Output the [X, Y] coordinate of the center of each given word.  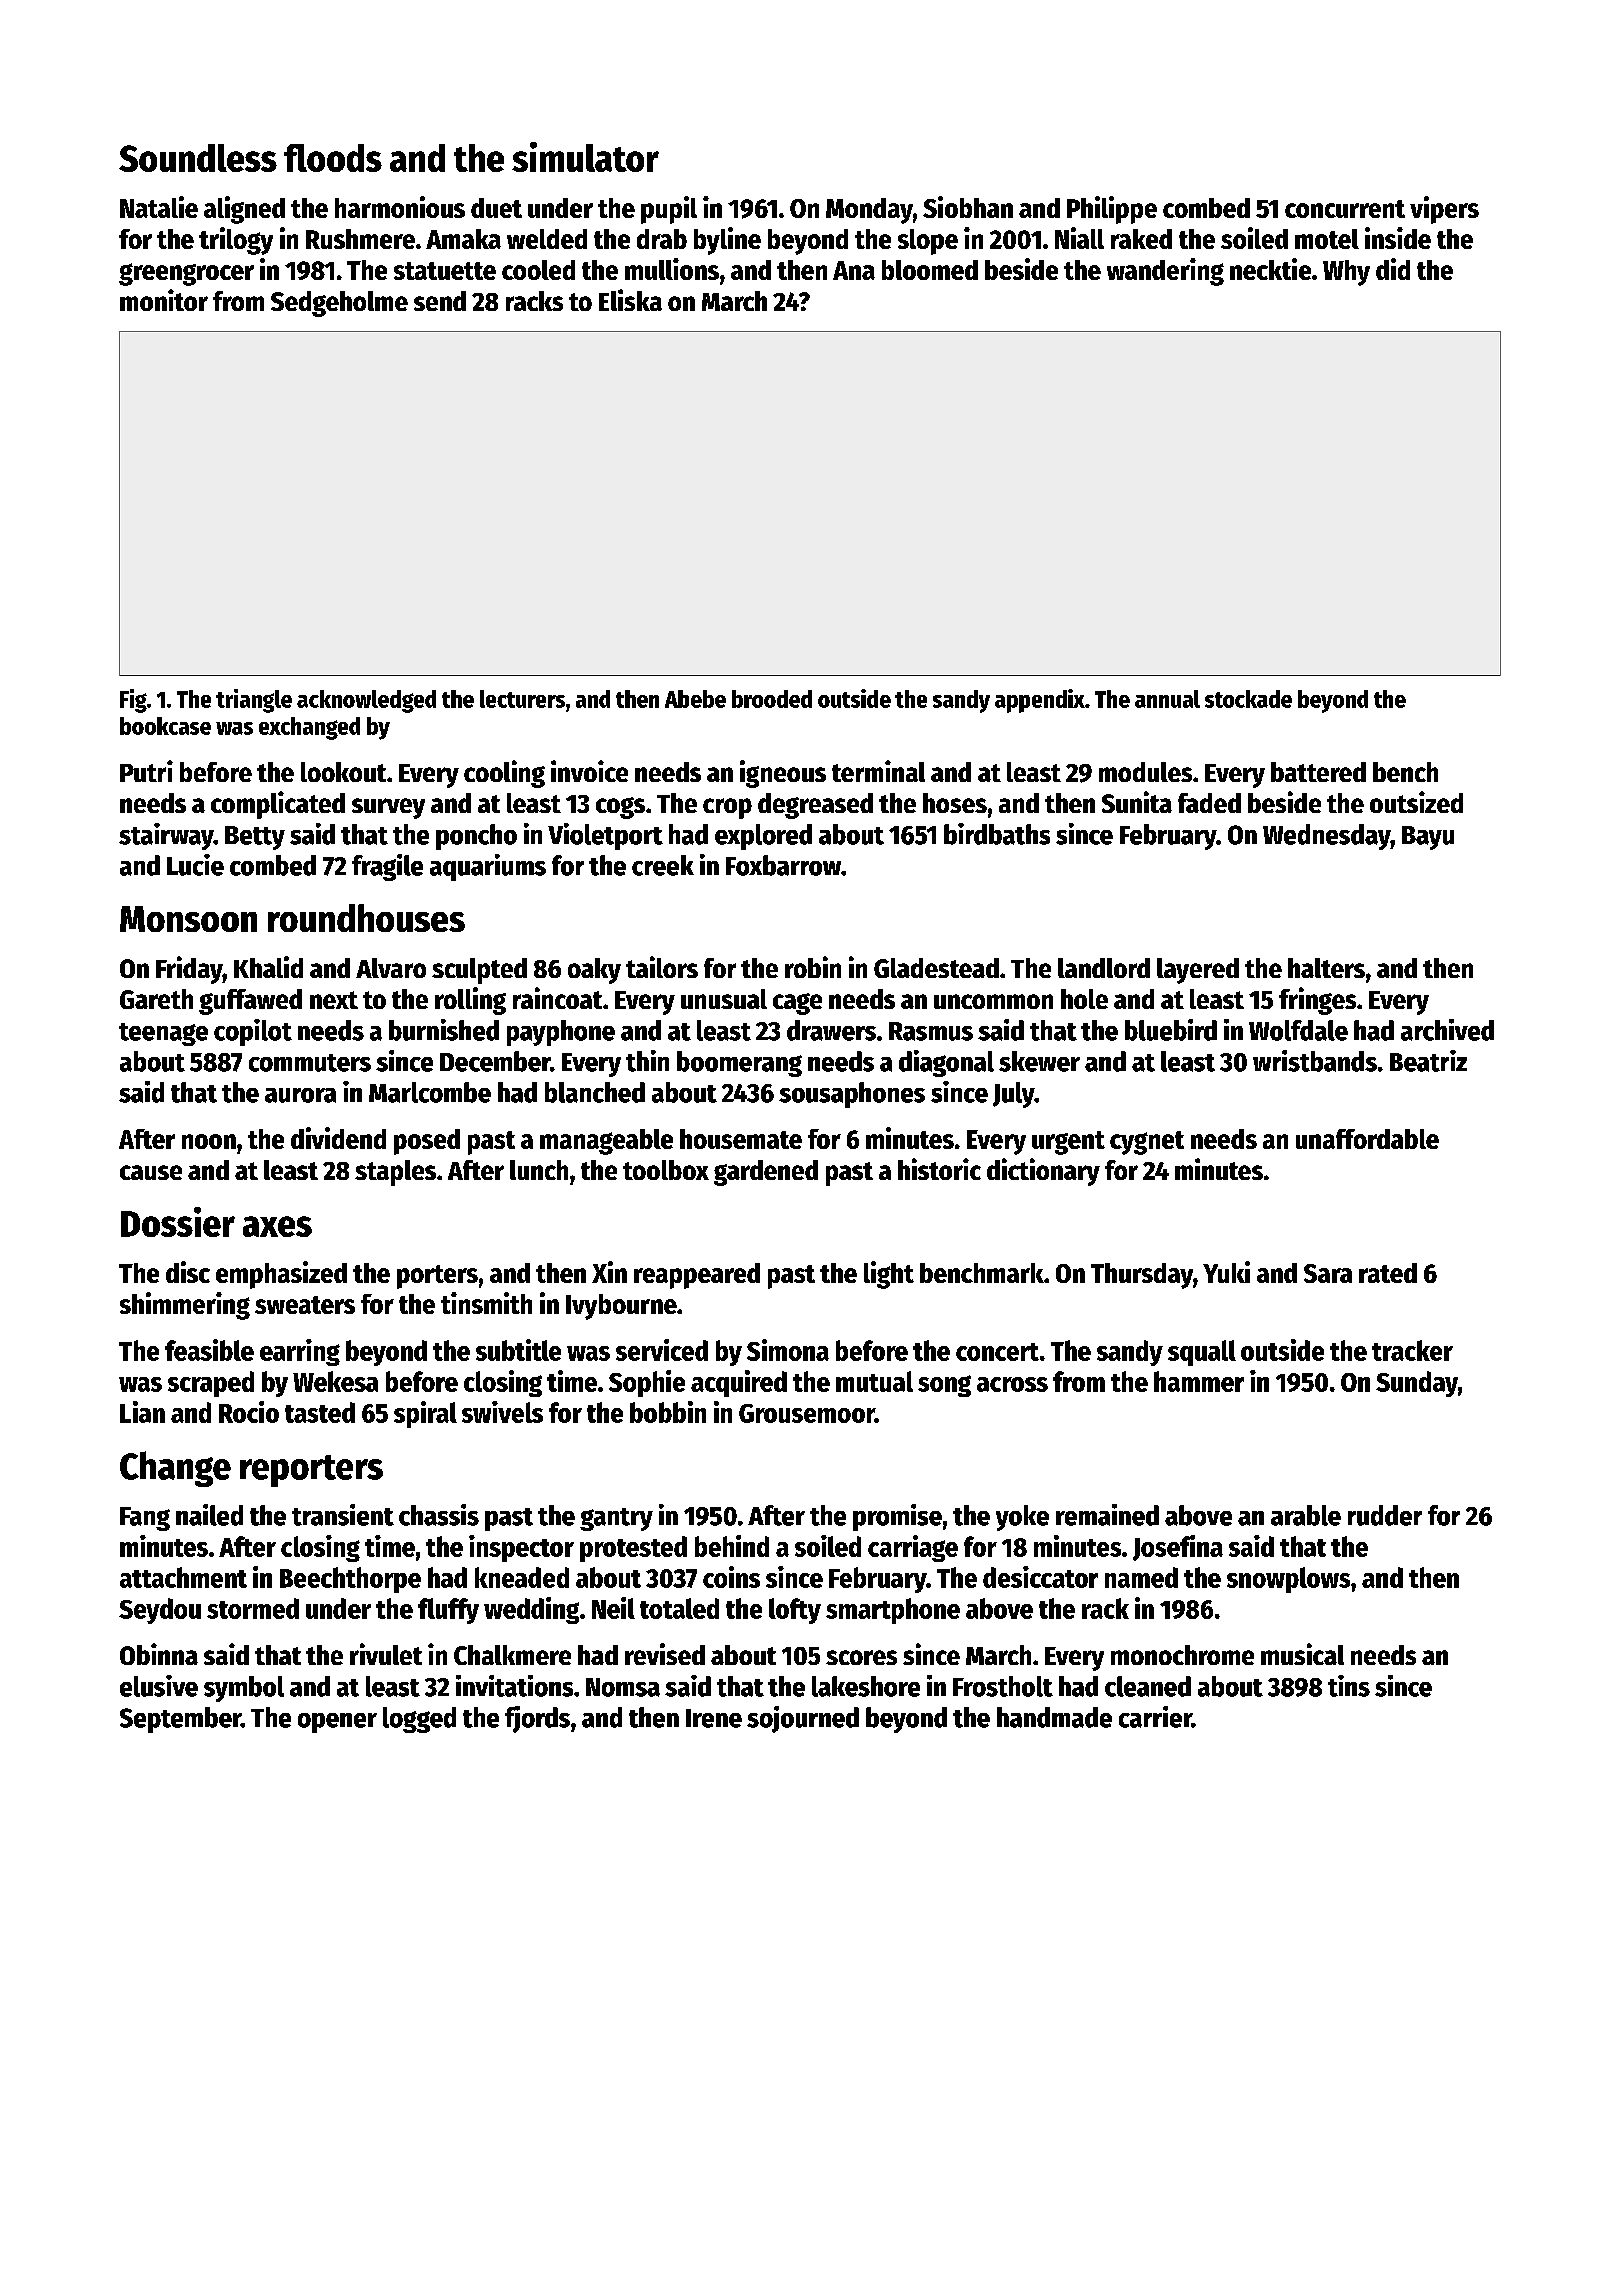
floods [333, 158]
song [944, 1386]
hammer [1199, 1381]
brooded [772, 699]
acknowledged [366, 701]
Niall [1079, 238]
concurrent [1345, 209]
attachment [183, 1577]
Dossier [178, 1222]
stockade [1248, 699]
